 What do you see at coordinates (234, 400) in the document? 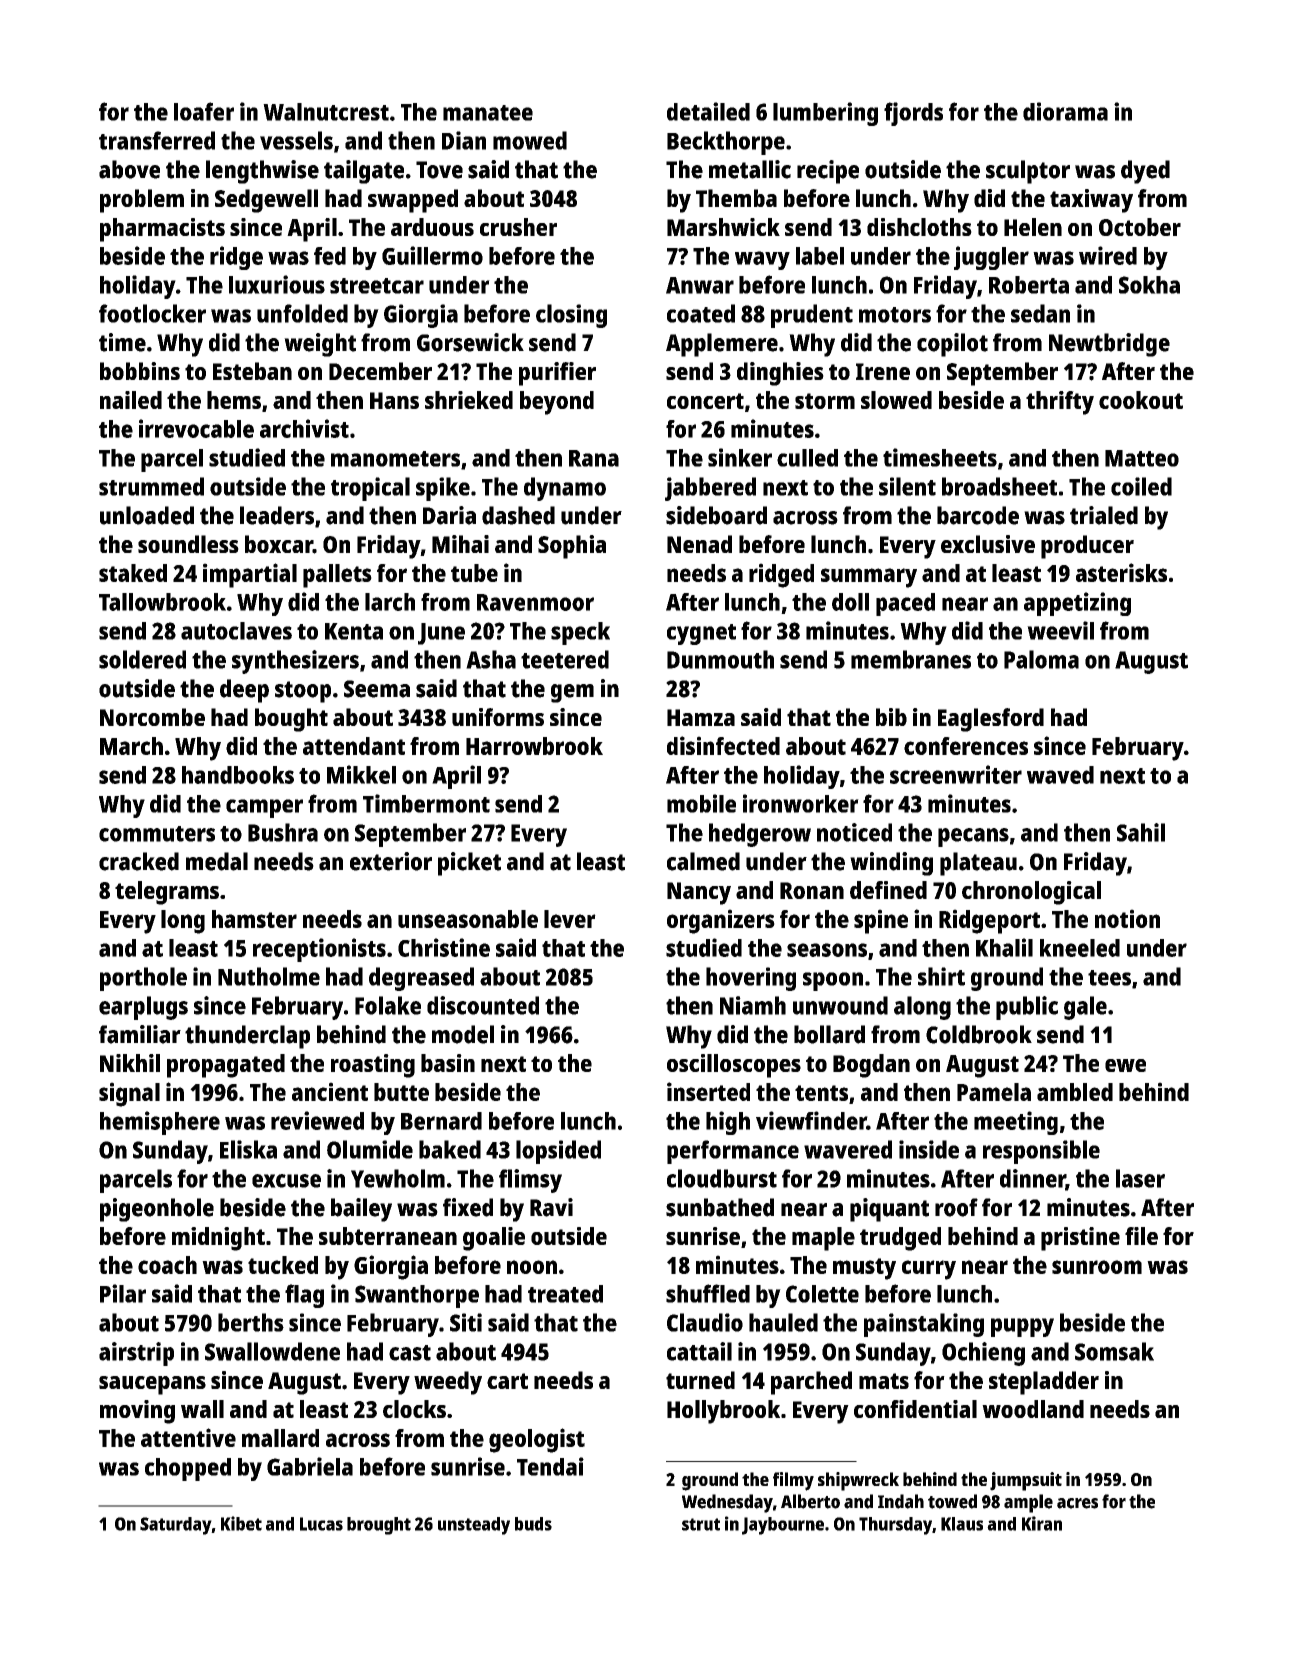
I see `hems` at bounding box center [234, 400].
